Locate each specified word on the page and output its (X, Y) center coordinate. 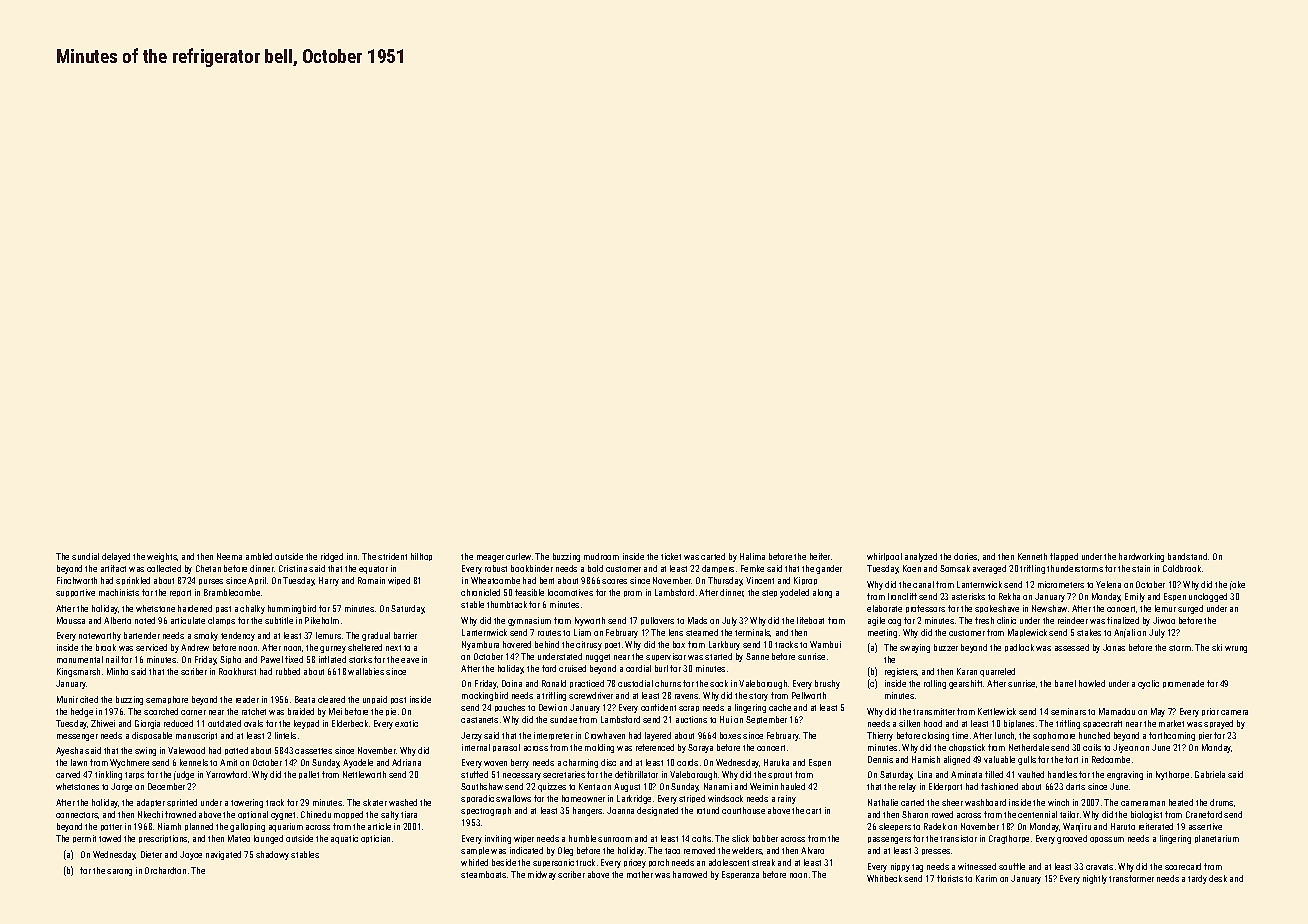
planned (199, 827)
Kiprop (805, 581)
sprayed (1218, 724)
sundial (85, 556)
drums (1221, 802)
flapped (1064, 557)
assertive (1205, 826)
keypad (306, 724)
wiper (524, 839)
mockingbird (485, 696)
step (769, 593)
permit (84, 839)
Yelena (1108, 584)
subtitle (279, 620)
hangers (587, 811)
